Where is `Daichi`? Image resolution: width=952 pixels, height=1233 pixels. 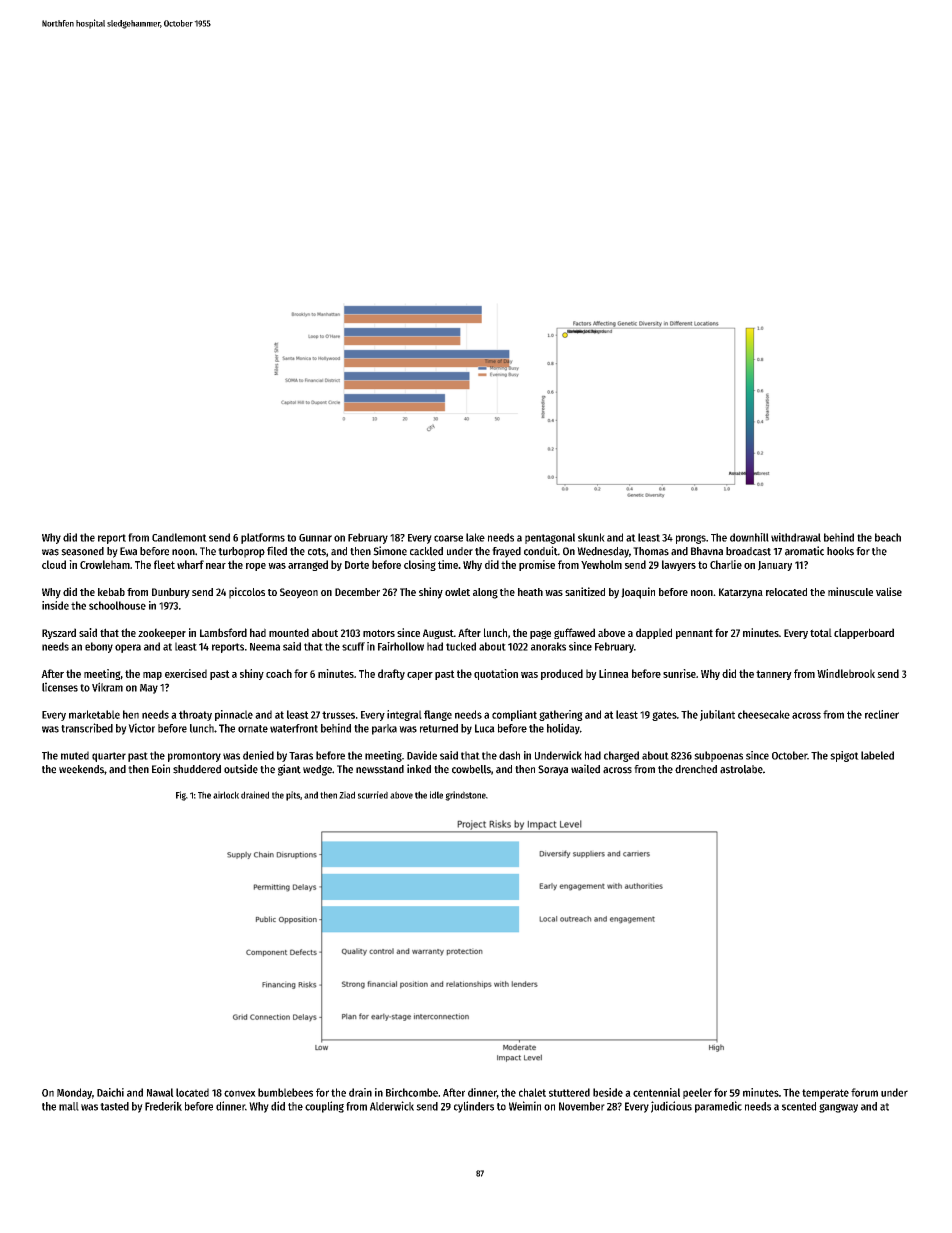
Daichi is located at coordinates (110, 1092).
